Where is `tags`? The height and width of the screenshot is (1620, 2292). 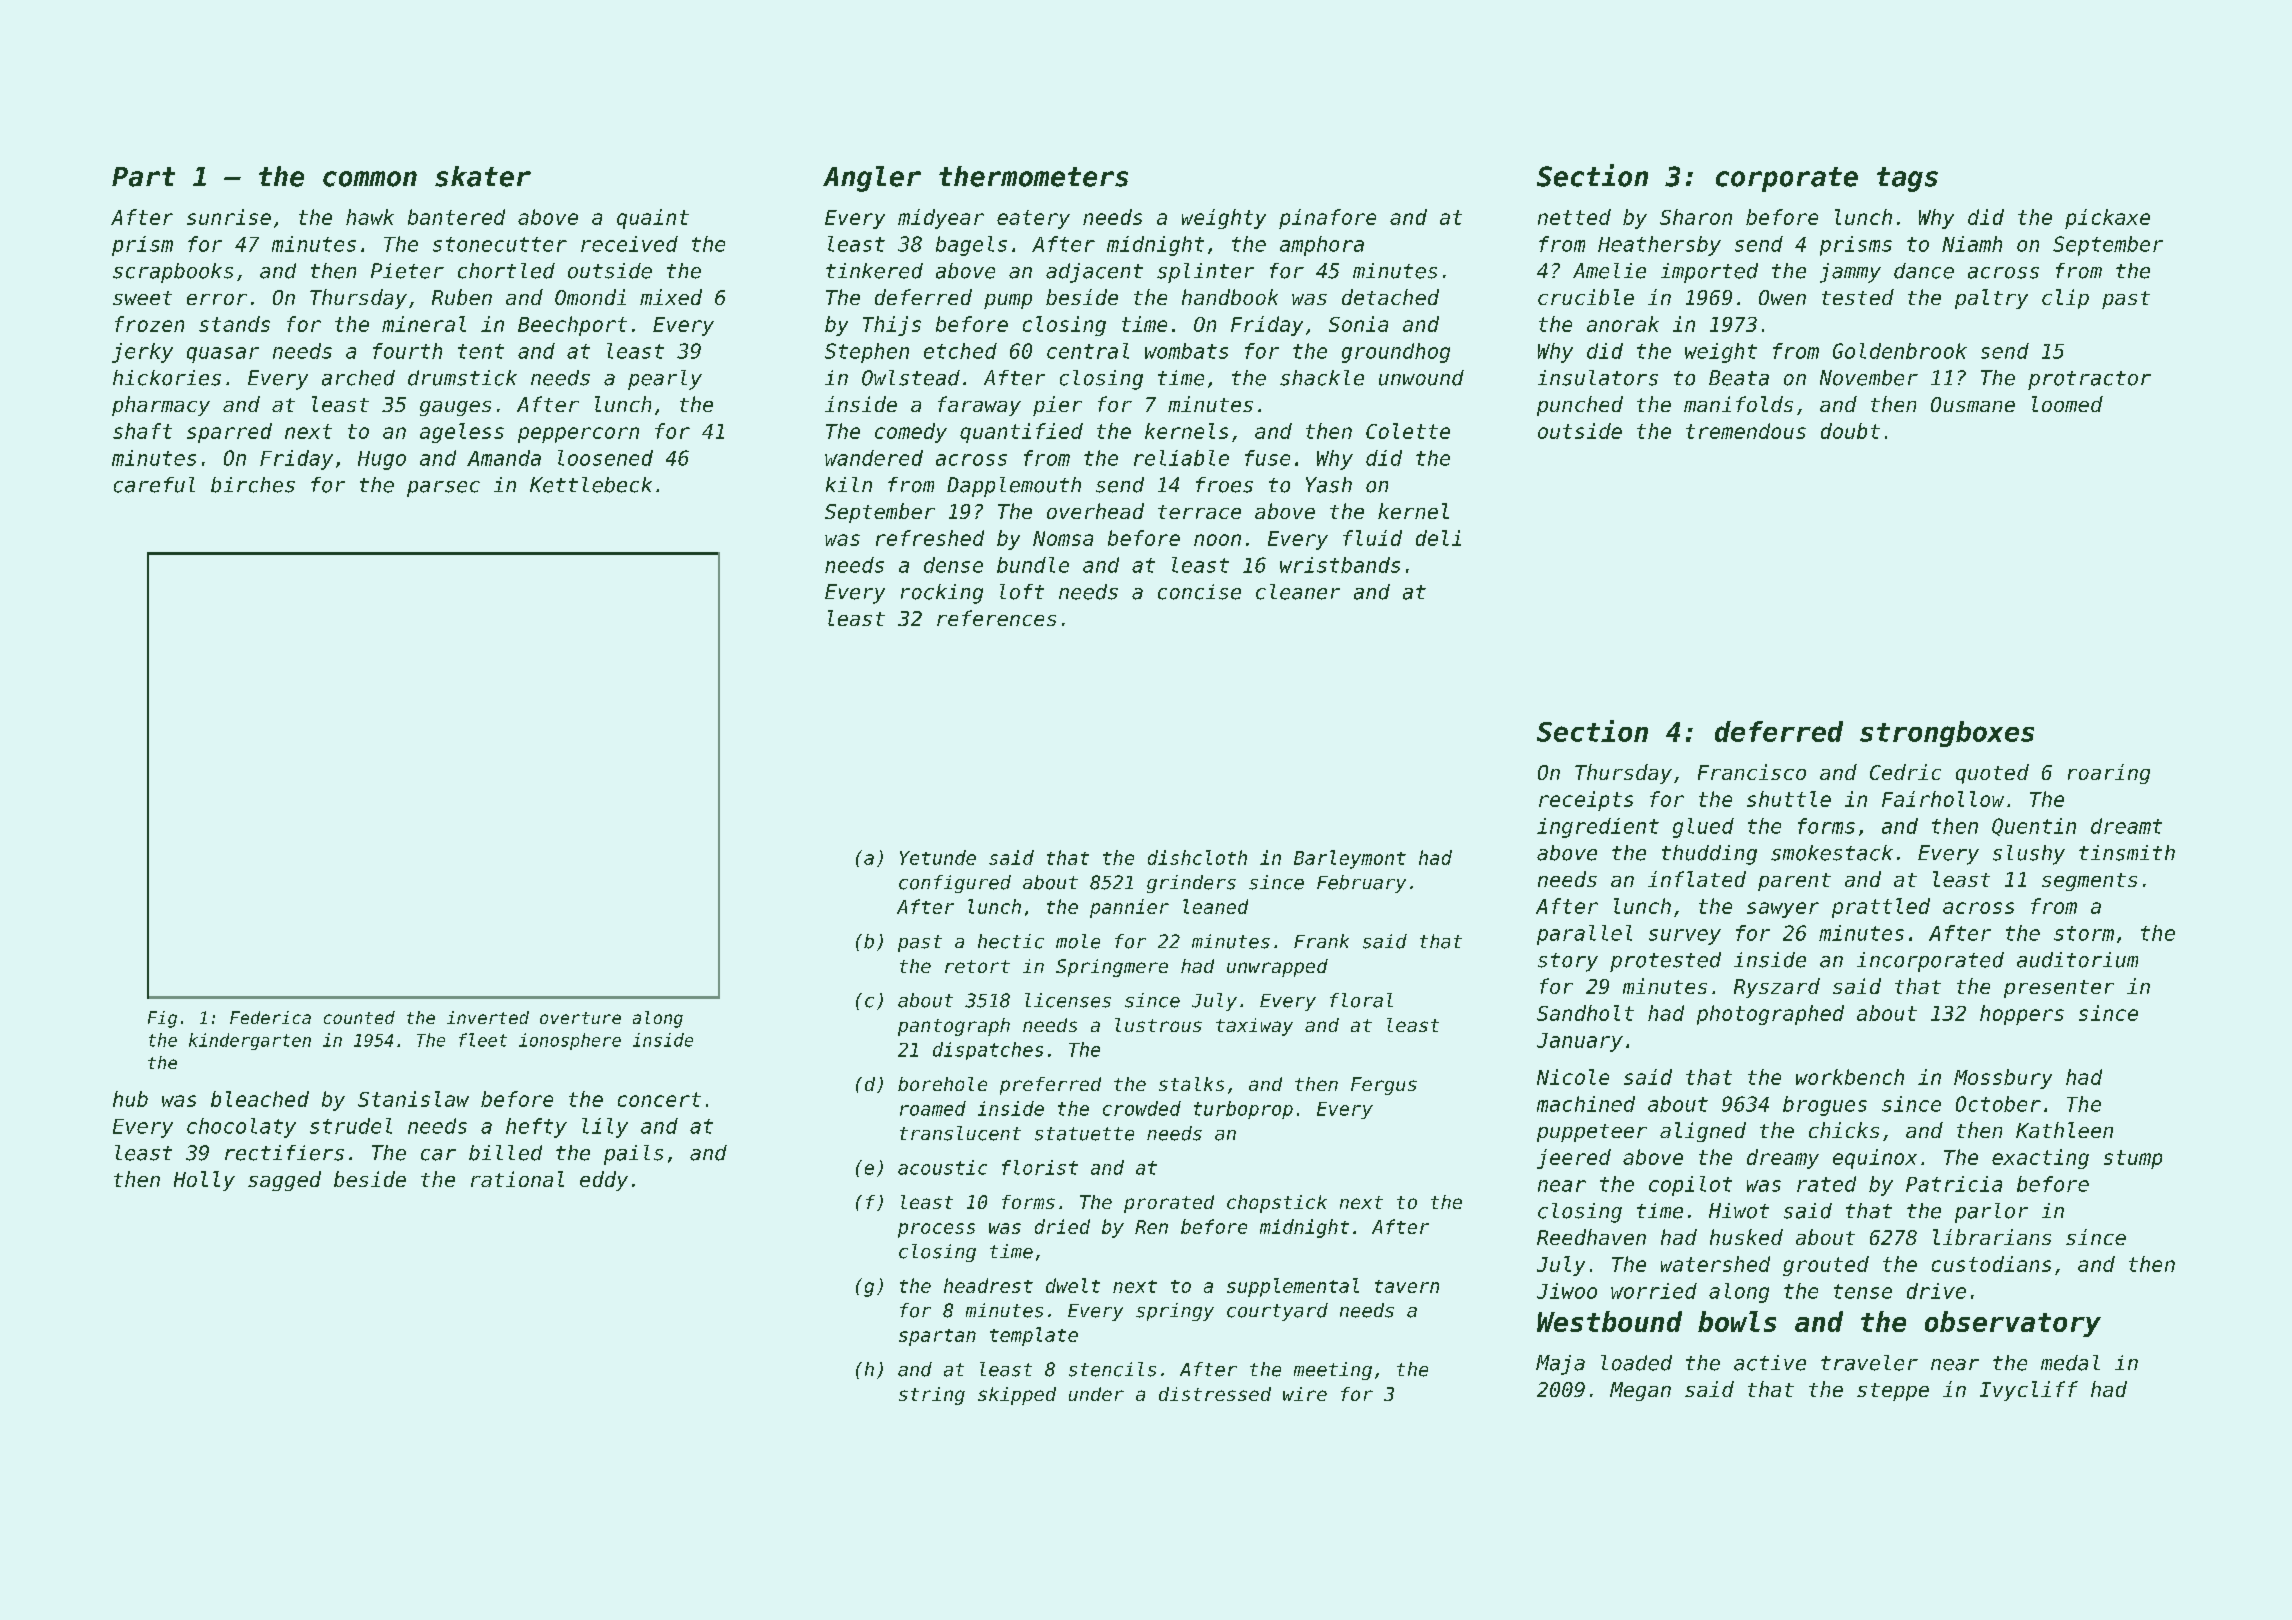
tags is located at coordinates (1907, 179).
